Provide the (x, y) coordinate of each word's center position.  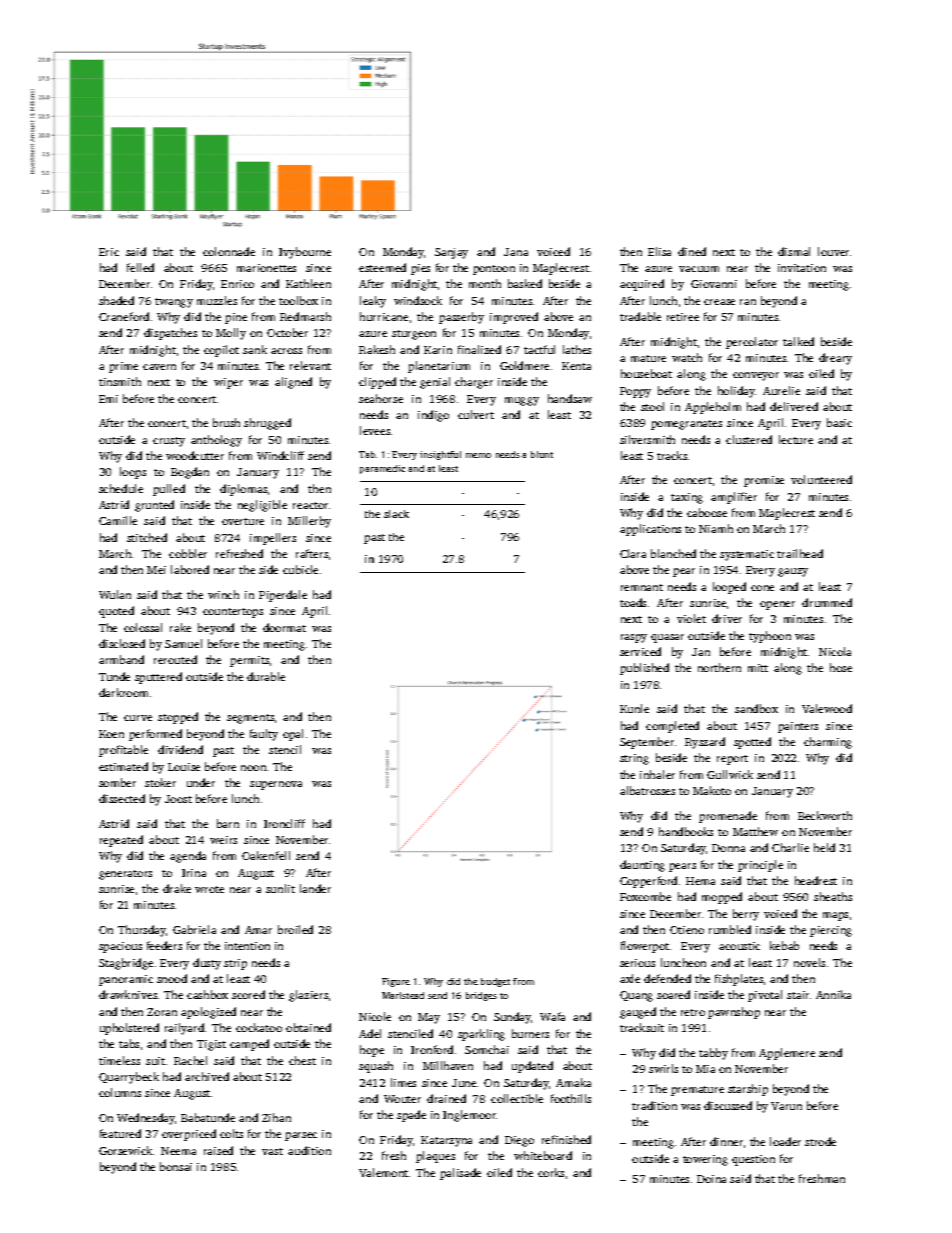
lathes (577, 349)
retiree (683, 317)
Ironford (432, 1049)
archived (207, 1076)
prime (123, 367)
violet (691, 618)
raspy (634, 638)
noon (253, 768)
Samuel (183, 643)
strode (820, 1141)
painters (798, 727)
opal (293, 735)
